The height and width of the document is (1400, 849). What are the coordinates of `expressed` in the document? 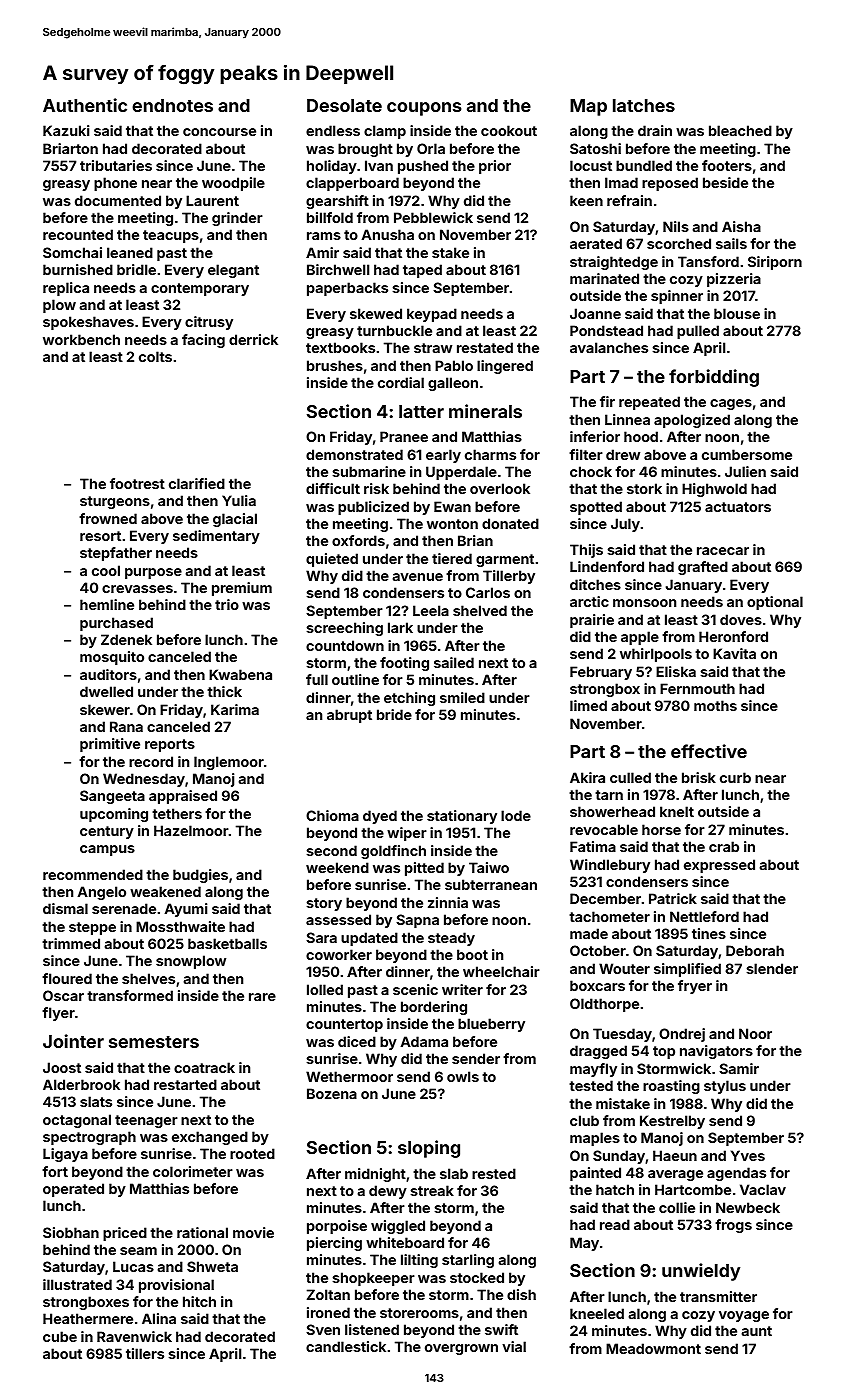 It's located at (719, 866).
